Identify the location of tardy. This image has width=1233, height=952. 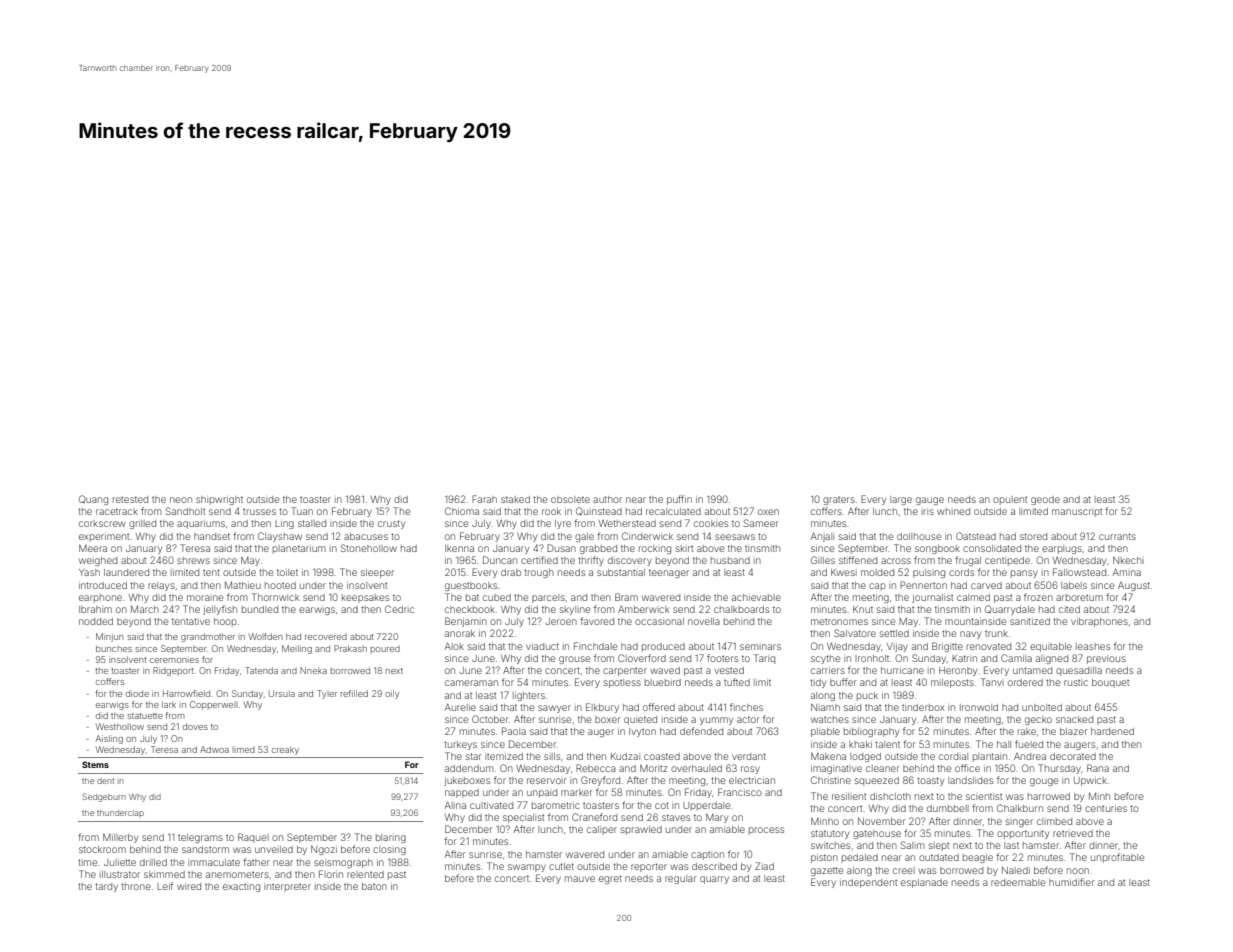
(106, 887).
